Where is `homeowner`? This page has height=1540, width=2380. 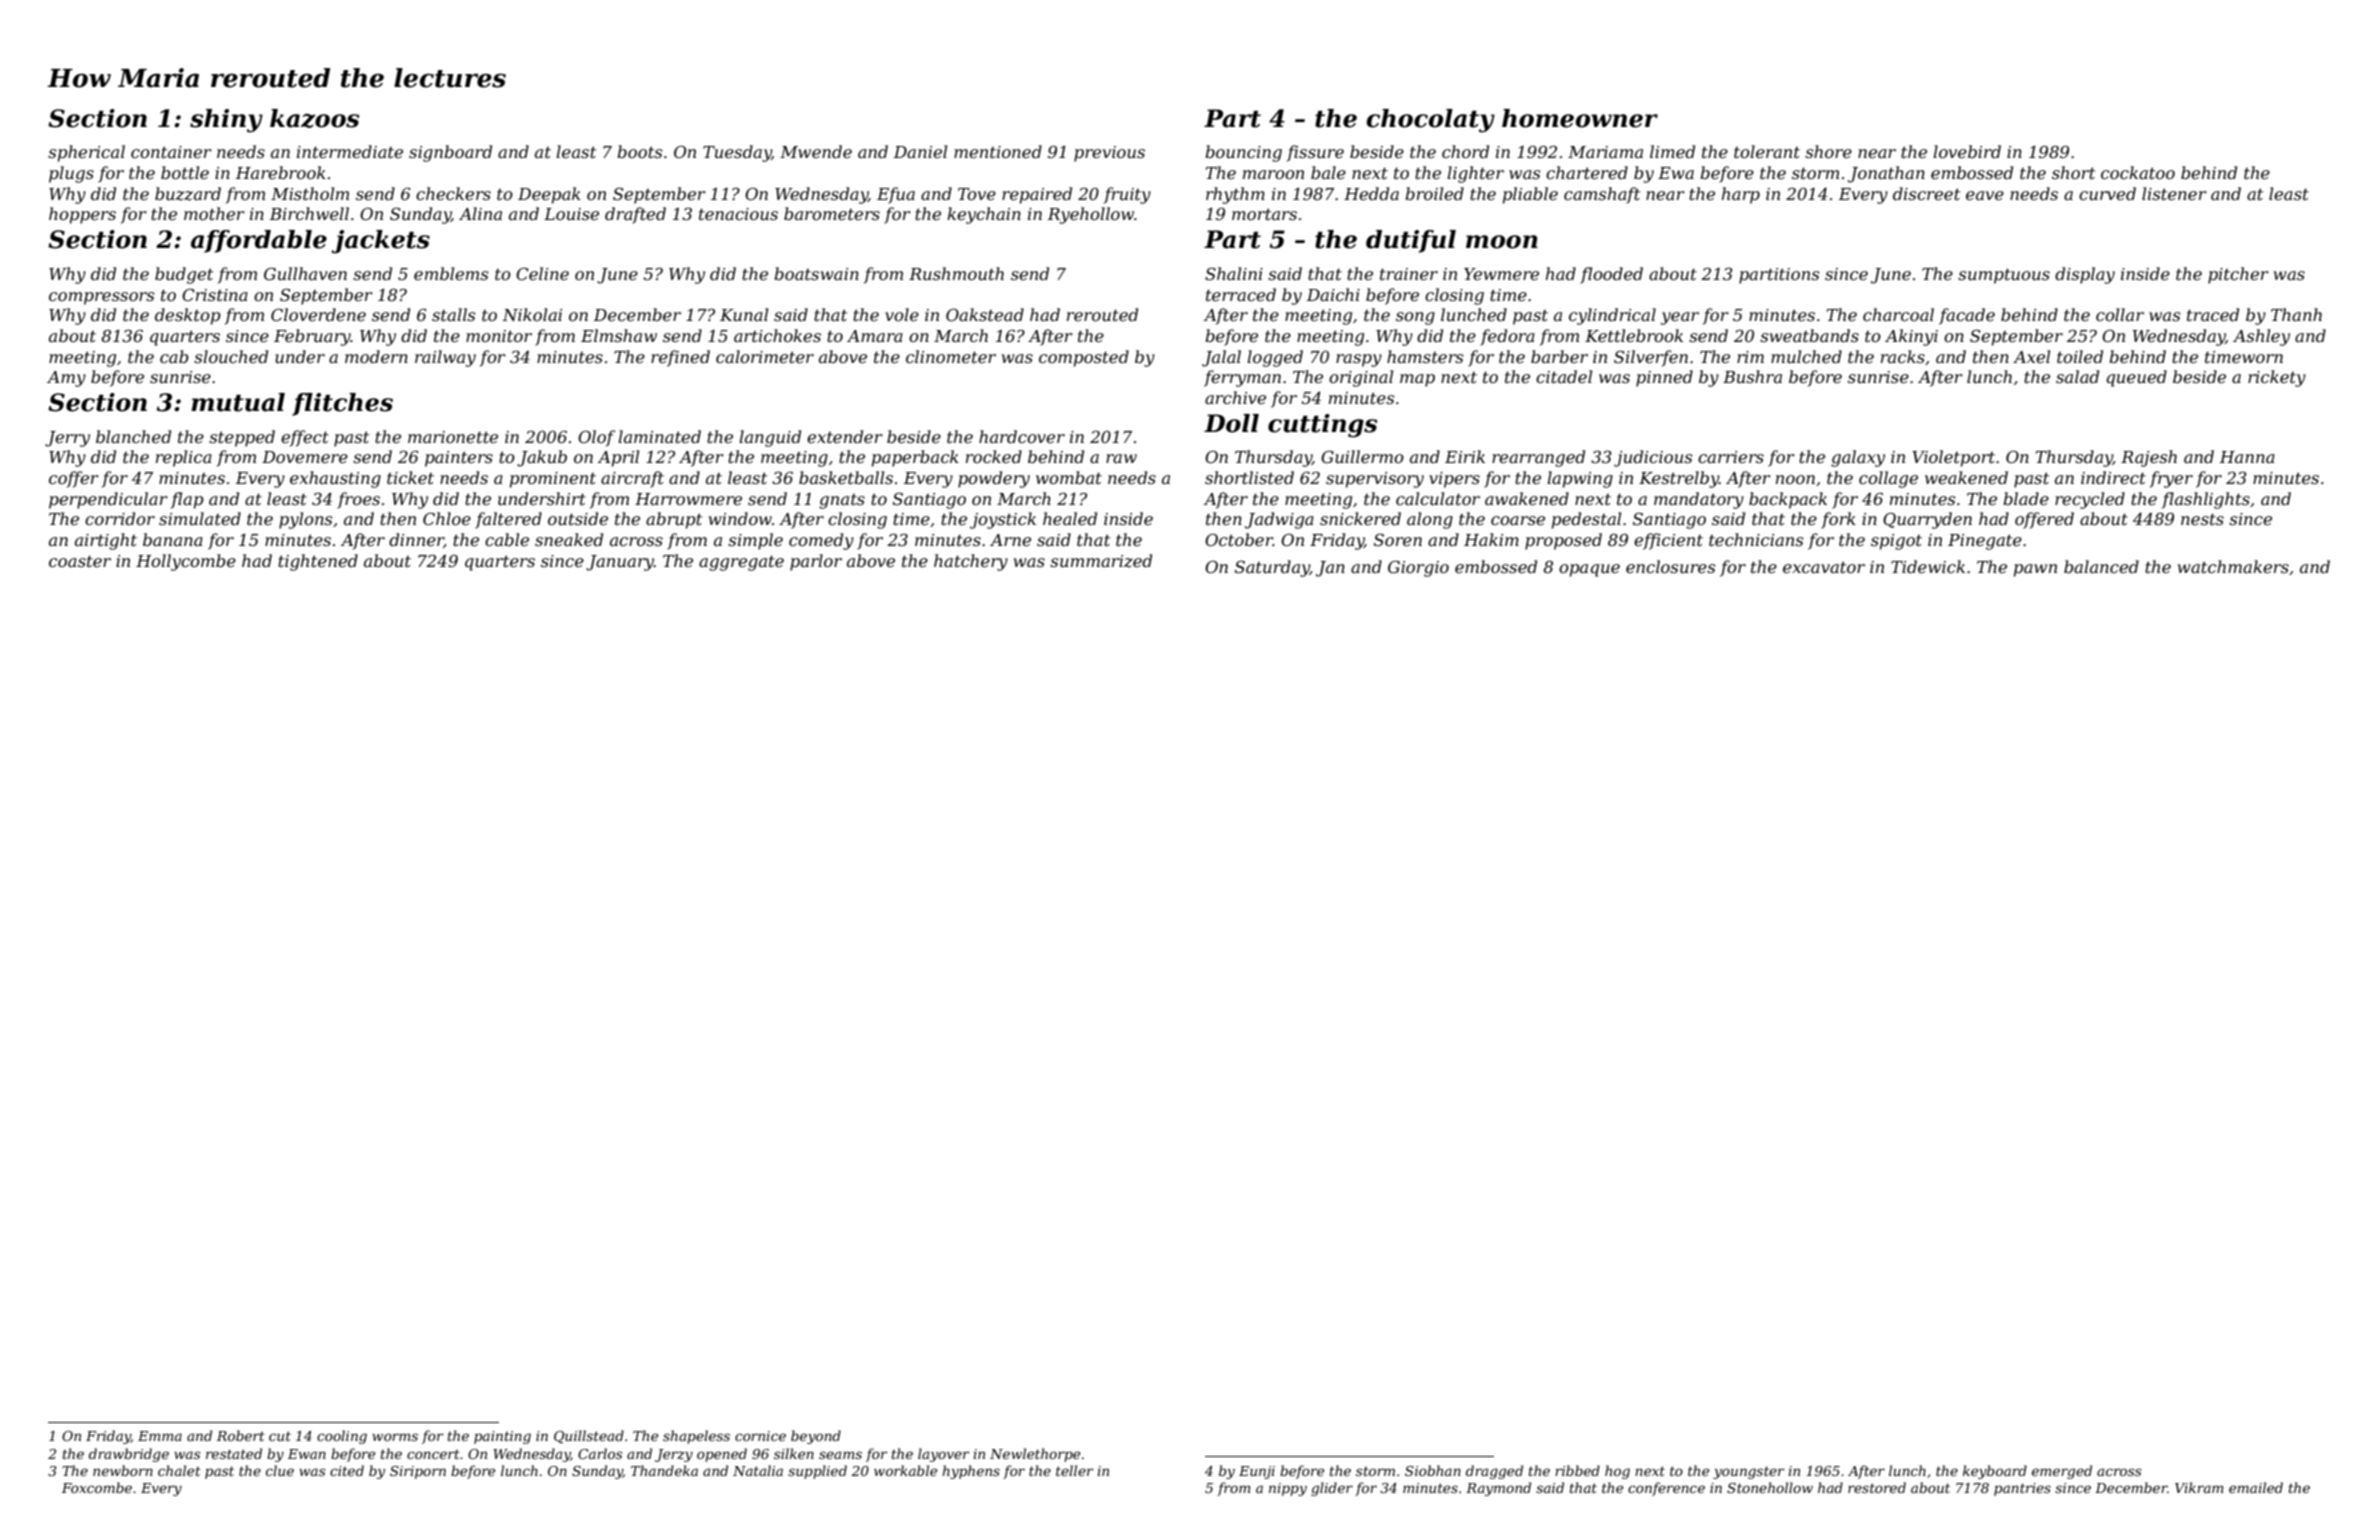
homeowner is located at coordinates (1580, 118).
